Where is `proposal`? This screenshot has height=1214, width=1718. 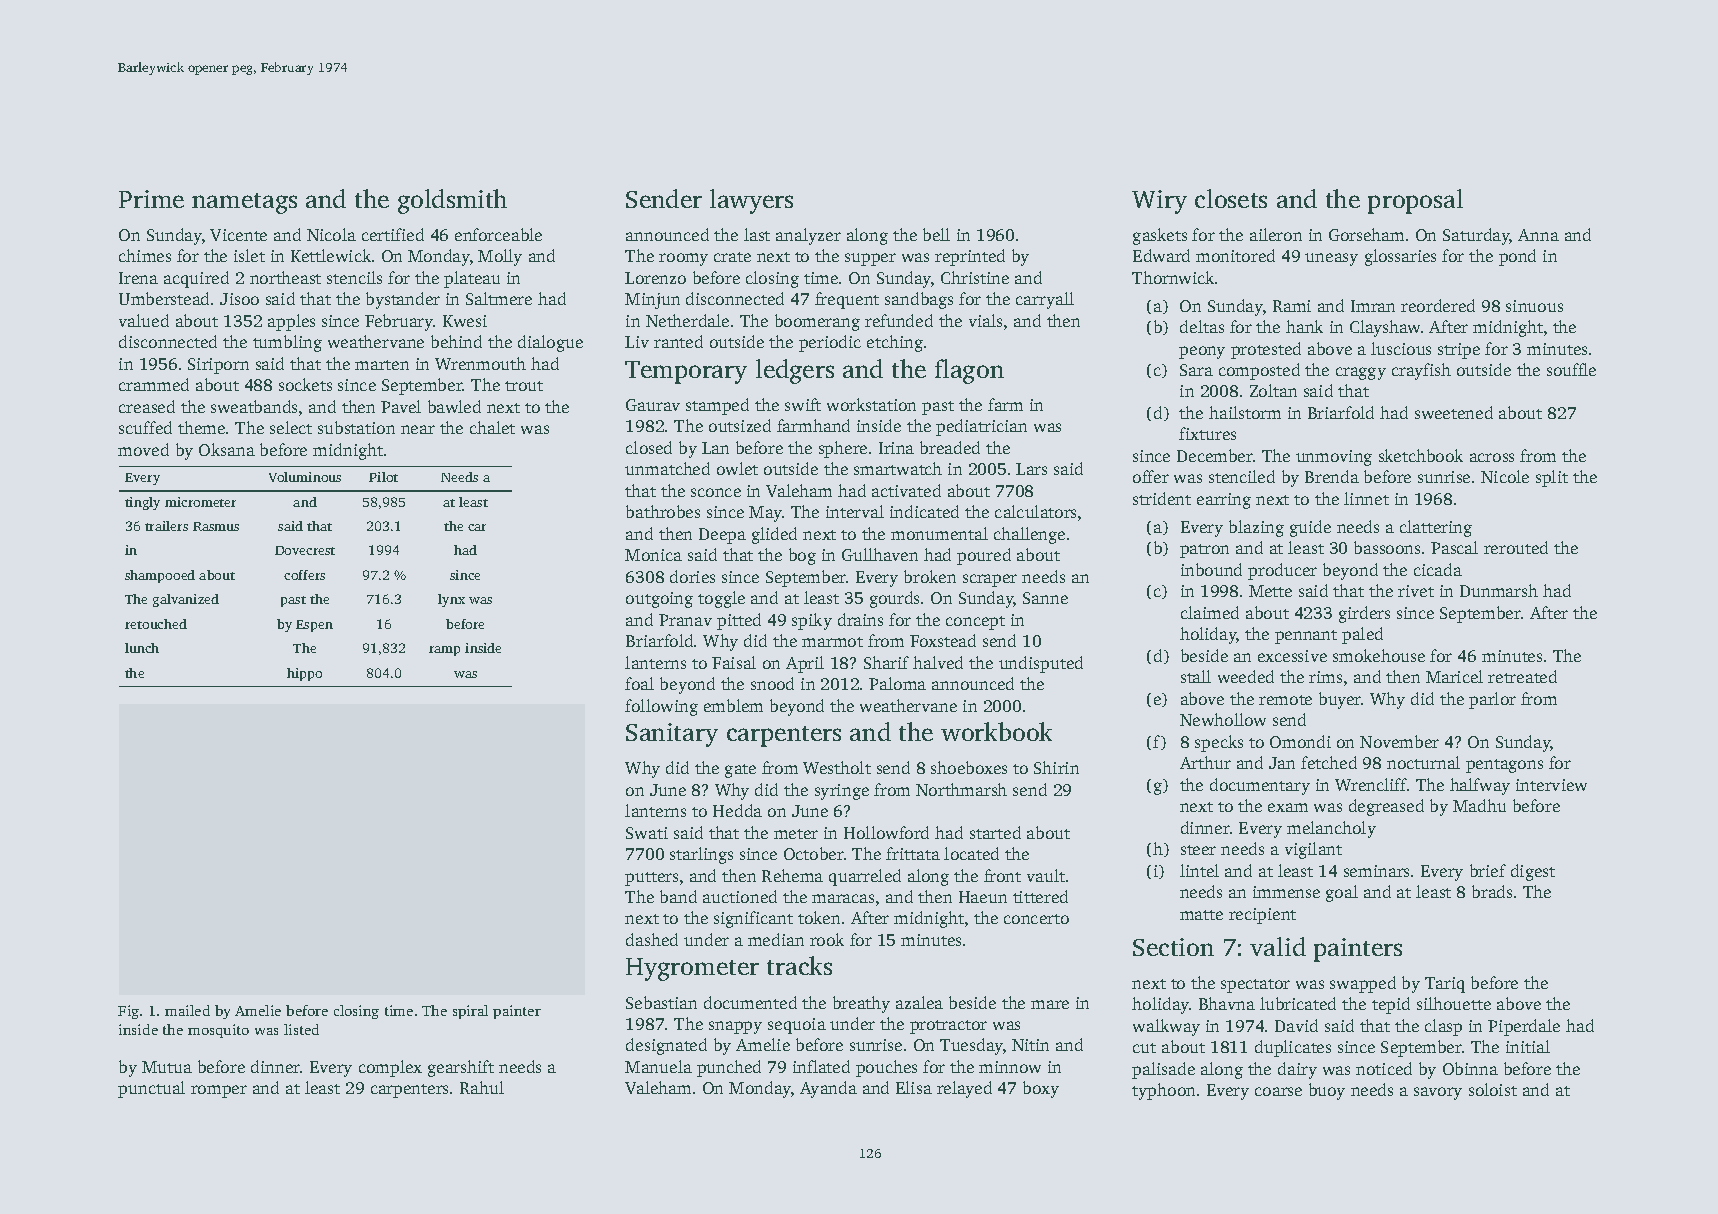
proposal is located at coordinates (1415, 201).
